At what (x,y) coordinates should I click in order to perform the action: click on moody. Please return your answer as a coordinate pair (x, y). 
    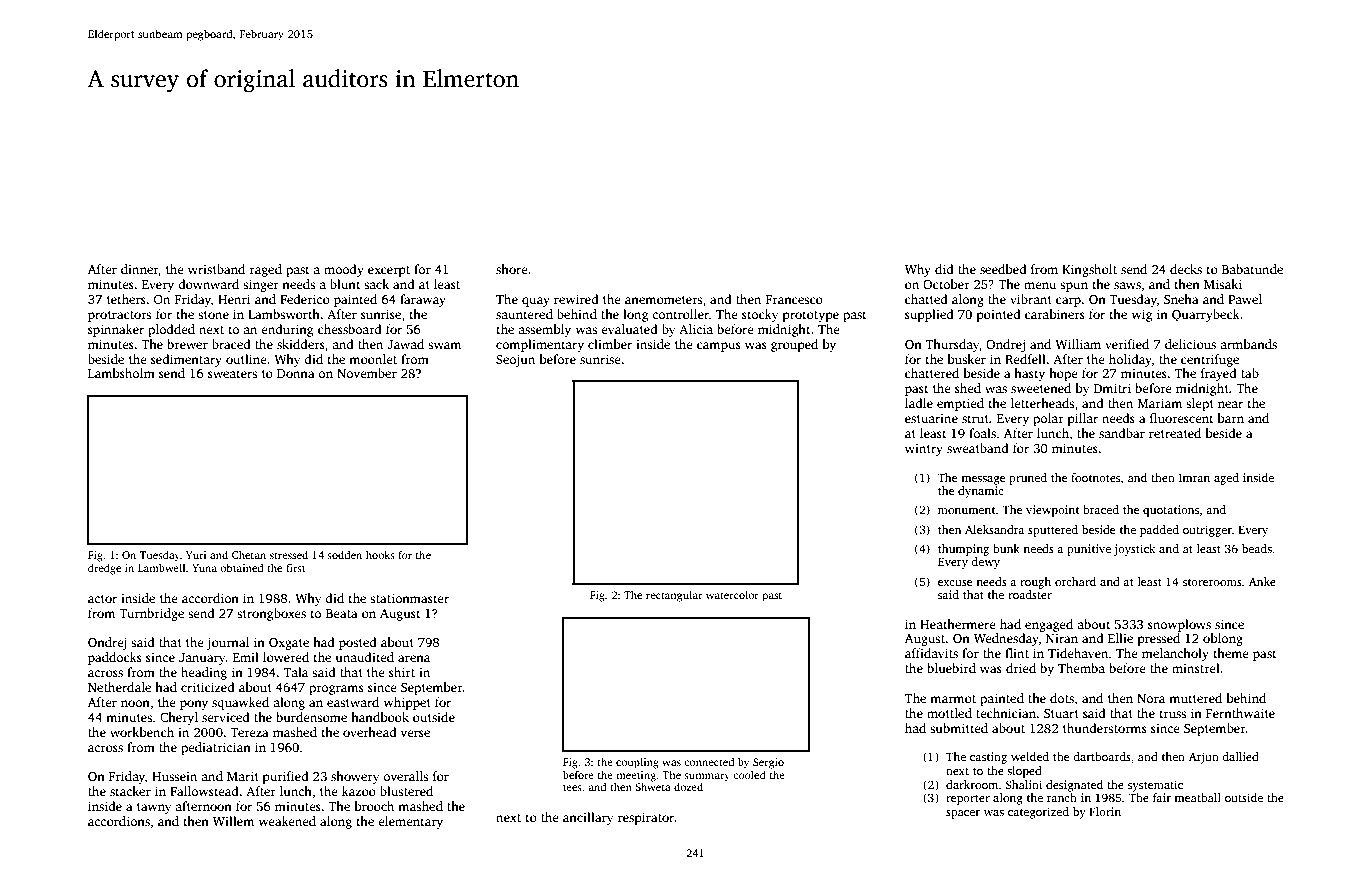
    Looking at the image, I should click on (344, 270).
